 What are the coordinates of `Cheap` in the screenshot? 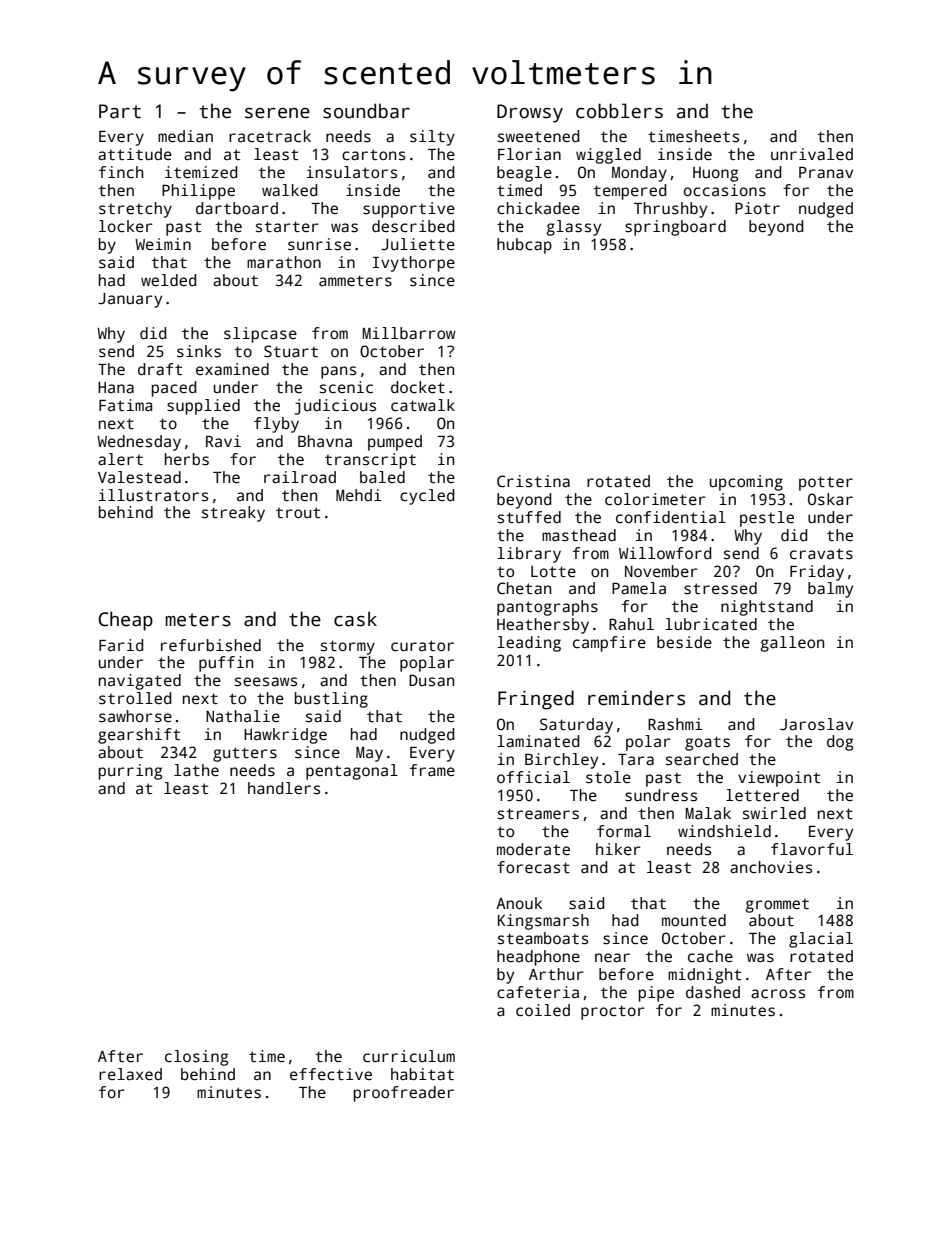 It's located at (125, 621).
